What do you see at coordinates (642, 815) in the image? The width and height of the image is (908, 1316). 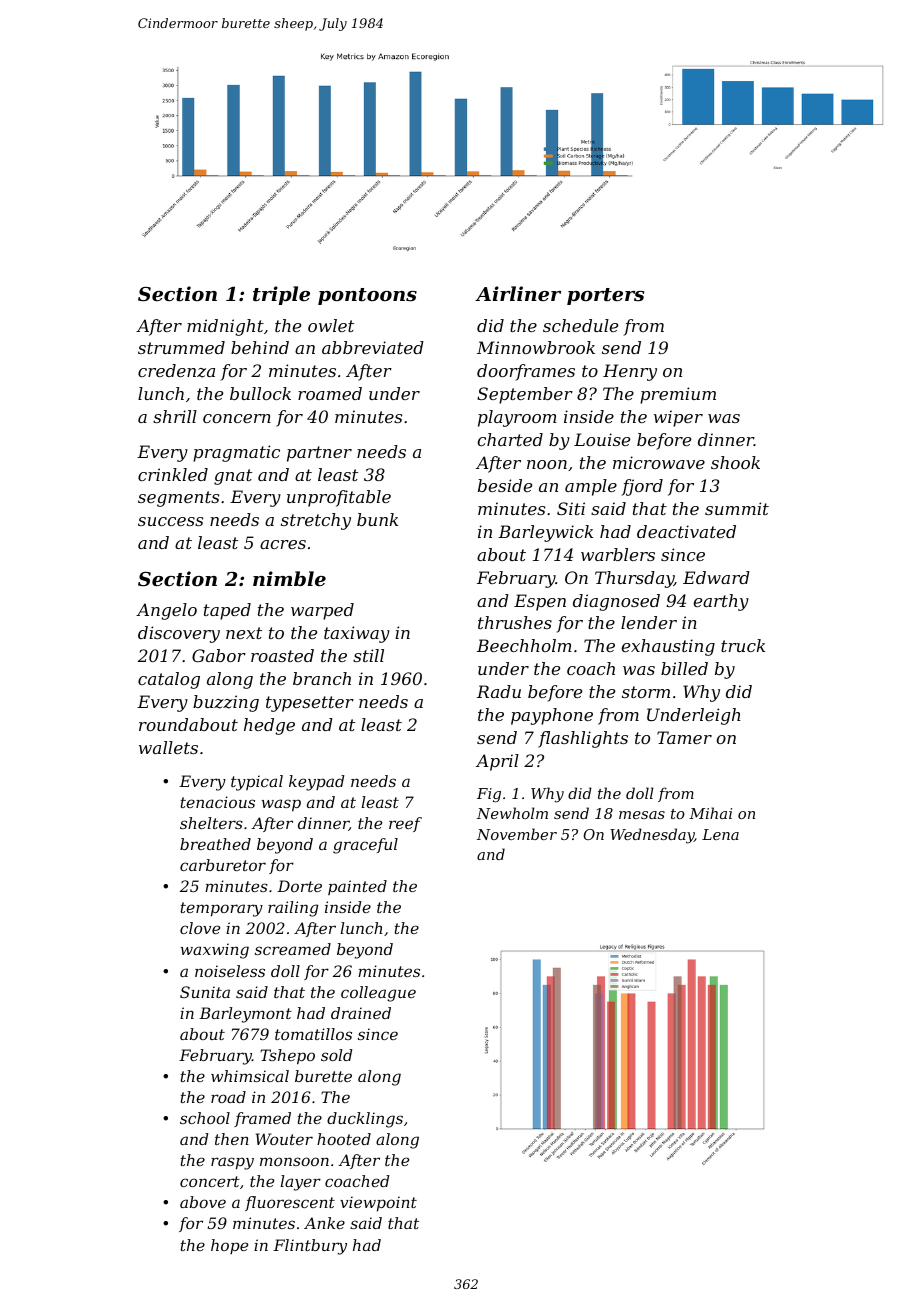 I see `mesas` at bounding box center [642, 815].
